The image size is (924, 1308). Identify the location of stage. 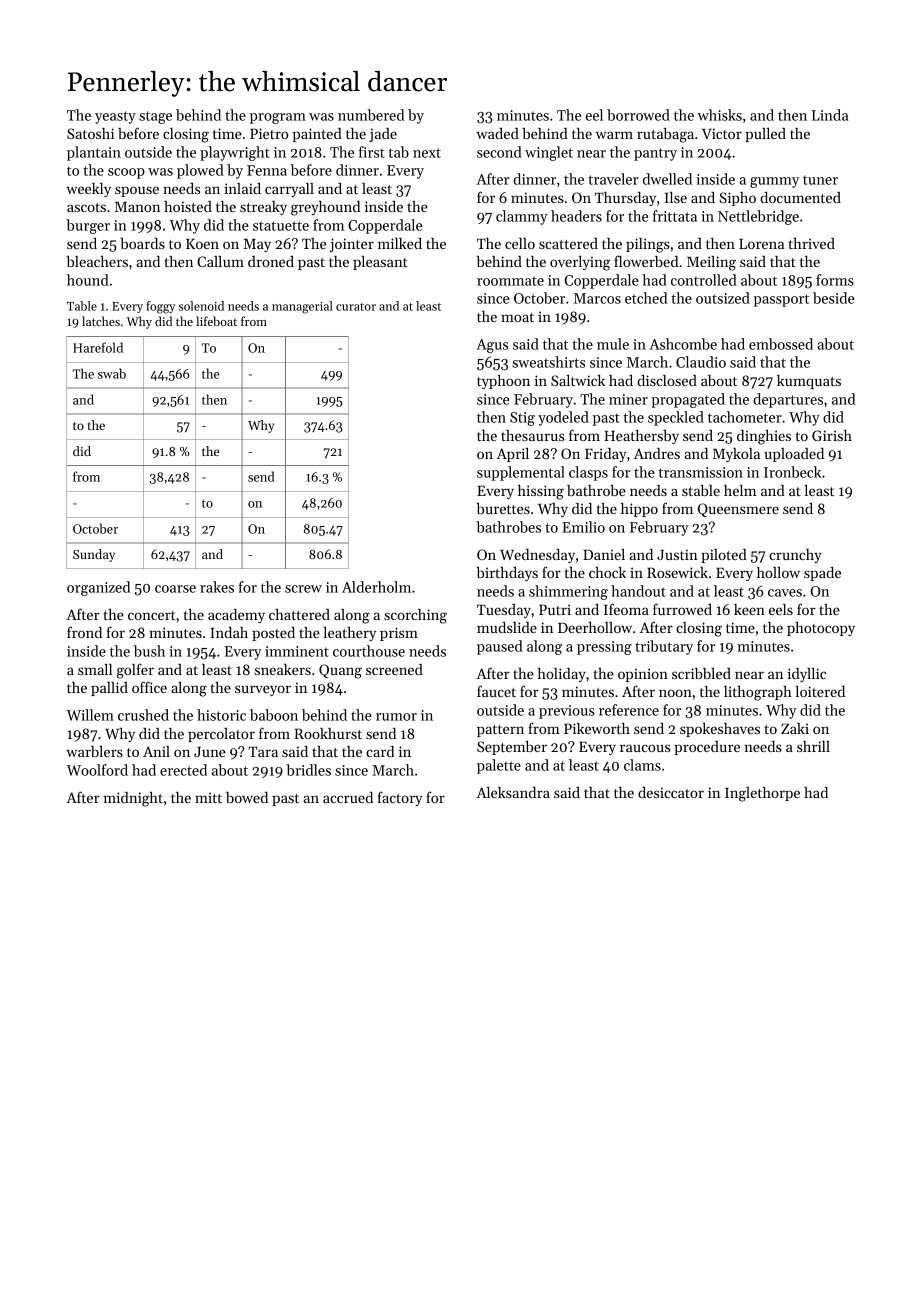
(155, 117).
